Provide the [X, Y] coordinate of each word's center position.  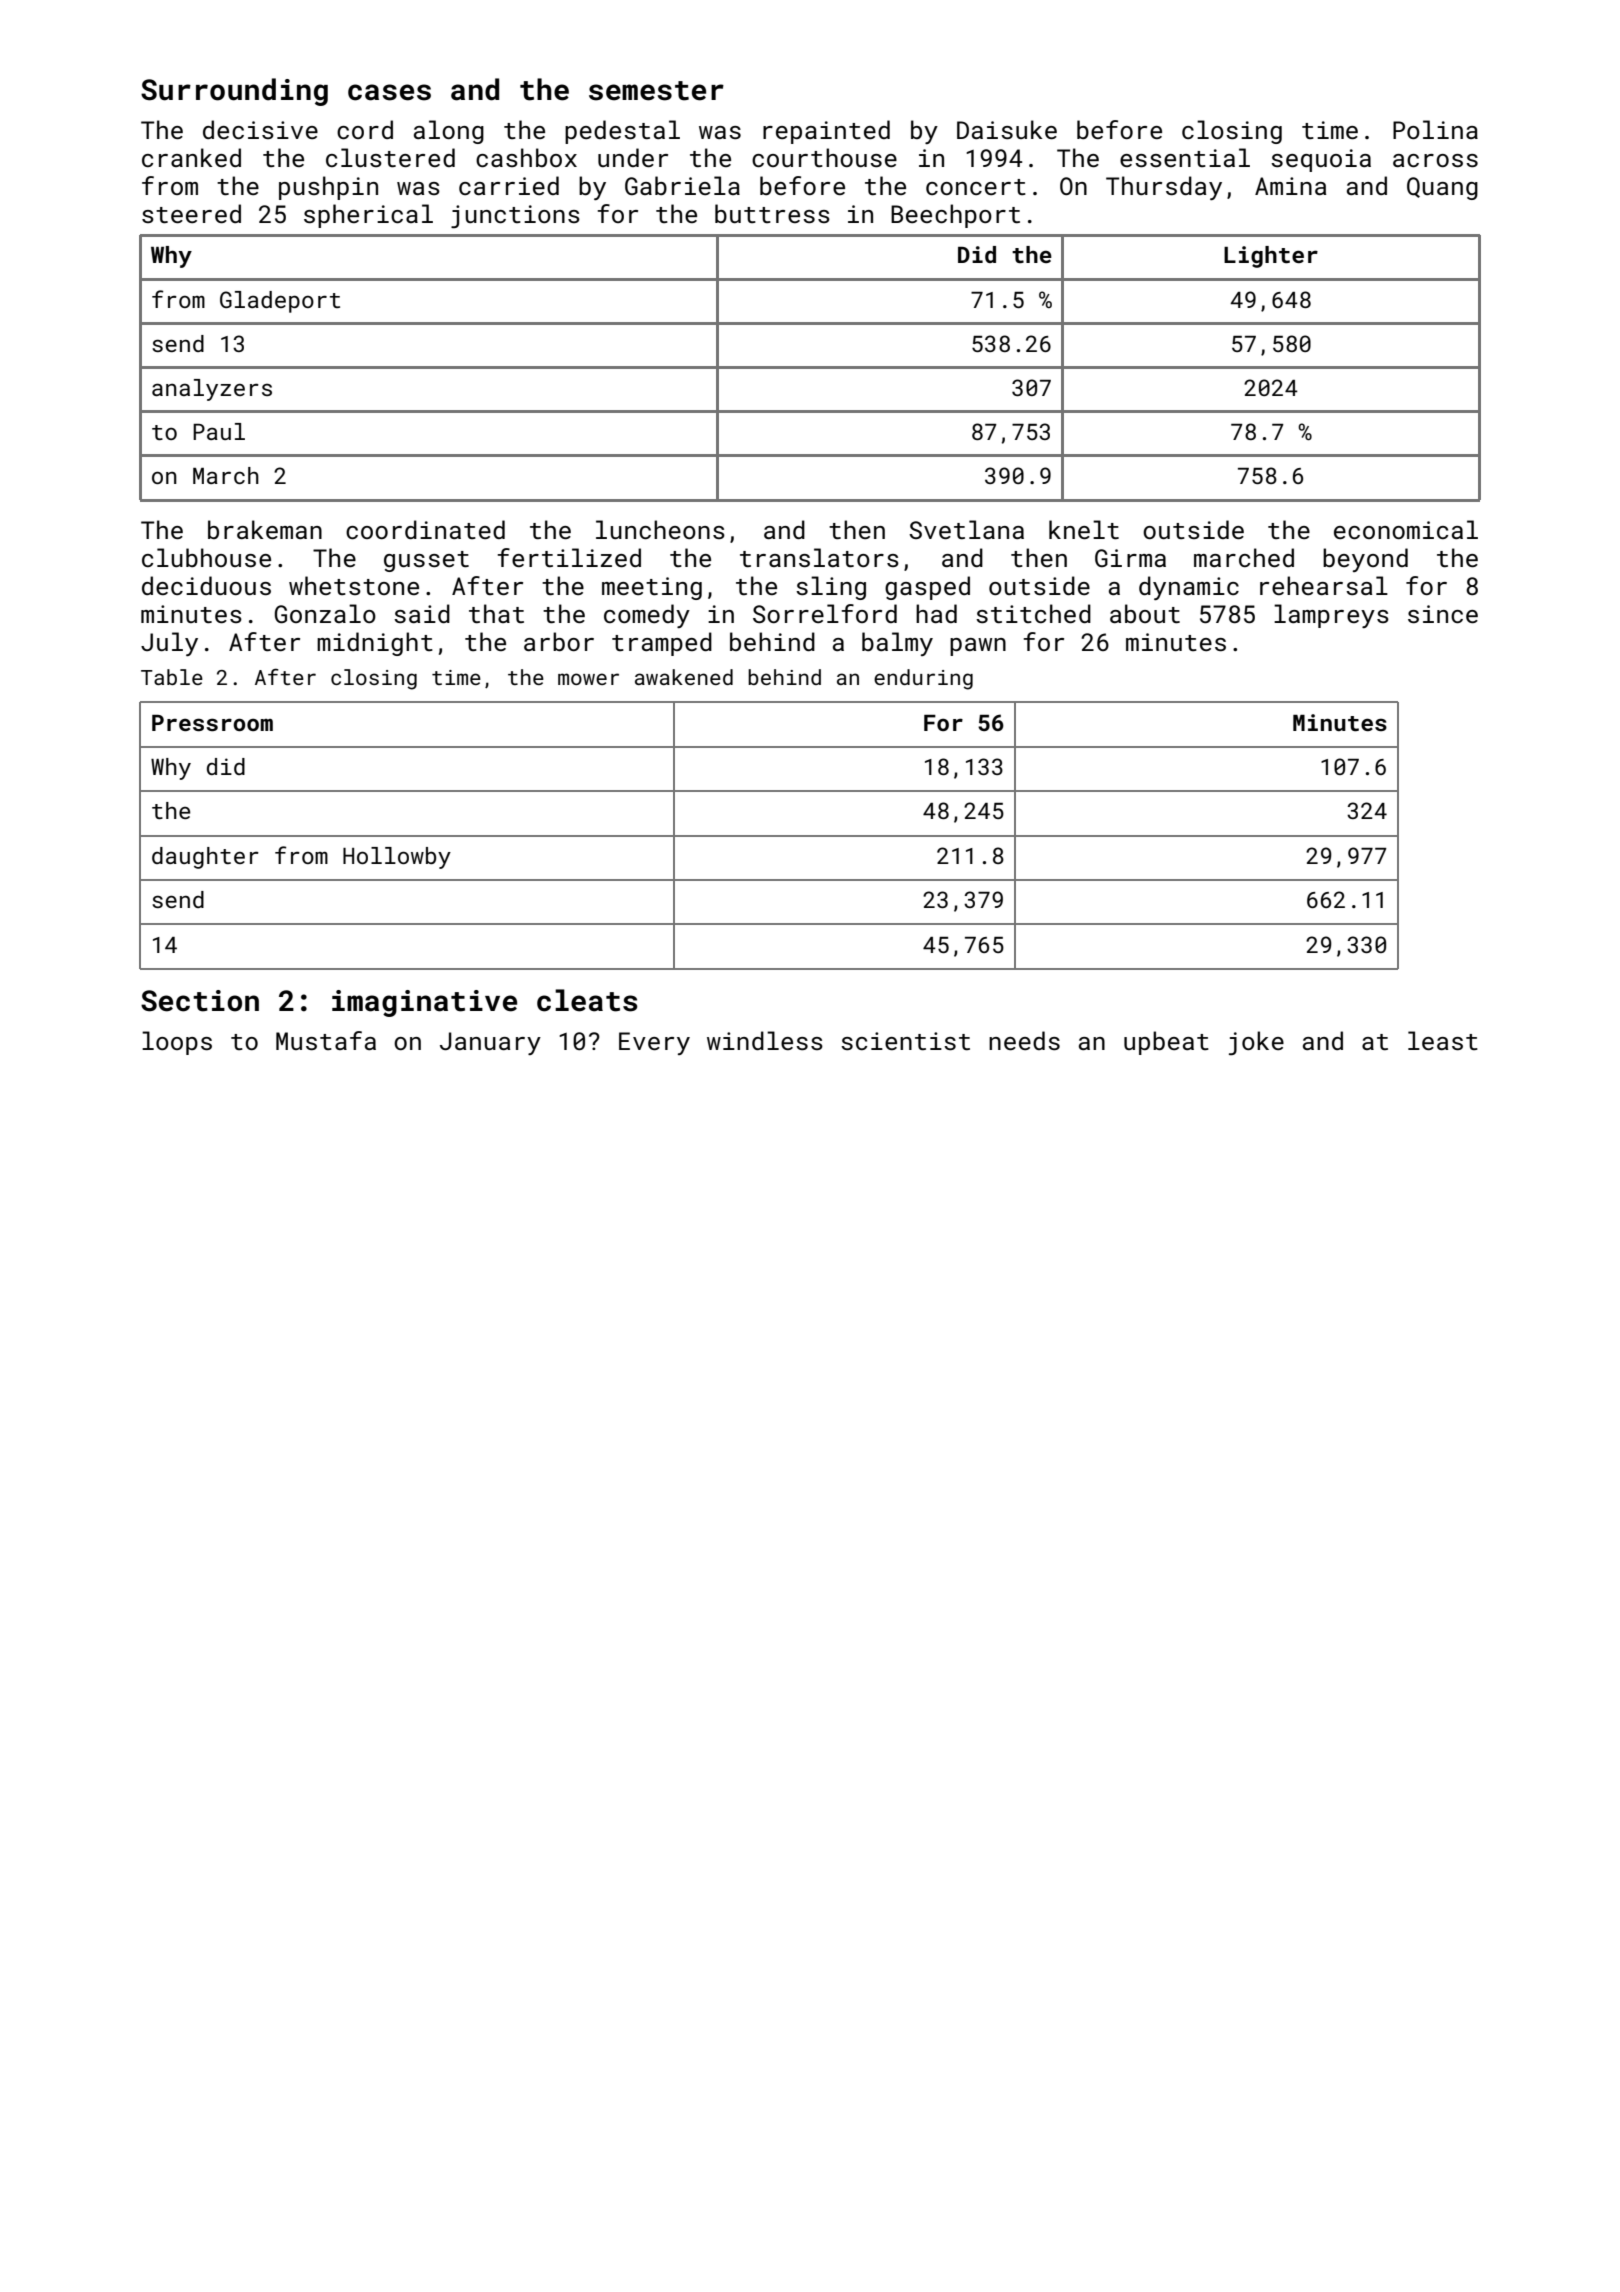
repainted [826, 132]
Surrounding [234, 92]
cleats [587, 1000]
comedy [647, 616]
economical [1406, 529]
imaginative [424, 1003]
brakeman [265, 529]
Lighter [1271, 257]
